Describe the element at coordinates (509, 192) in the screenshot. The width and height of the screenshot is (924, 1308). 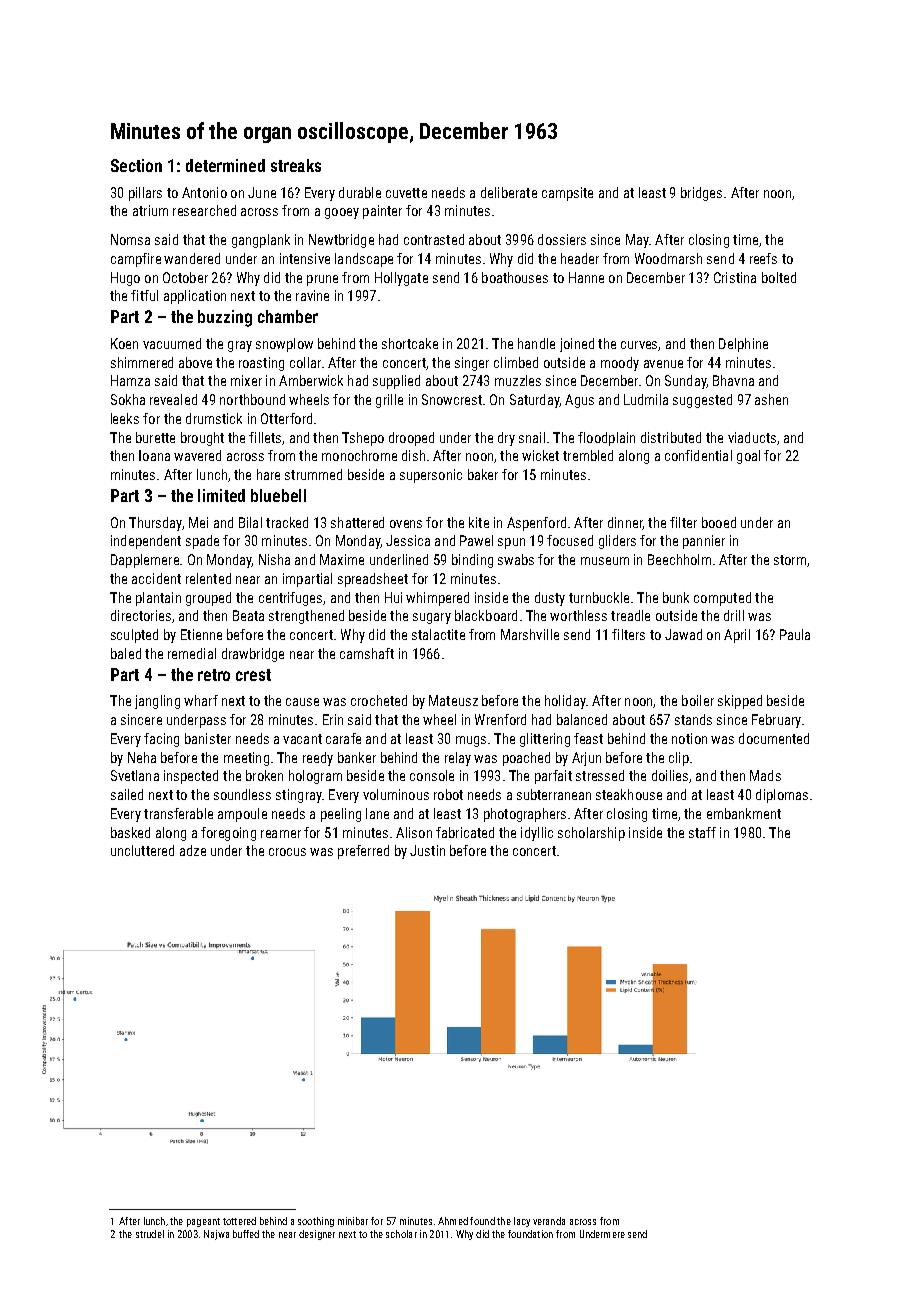
I see `deliberate` at that location.
